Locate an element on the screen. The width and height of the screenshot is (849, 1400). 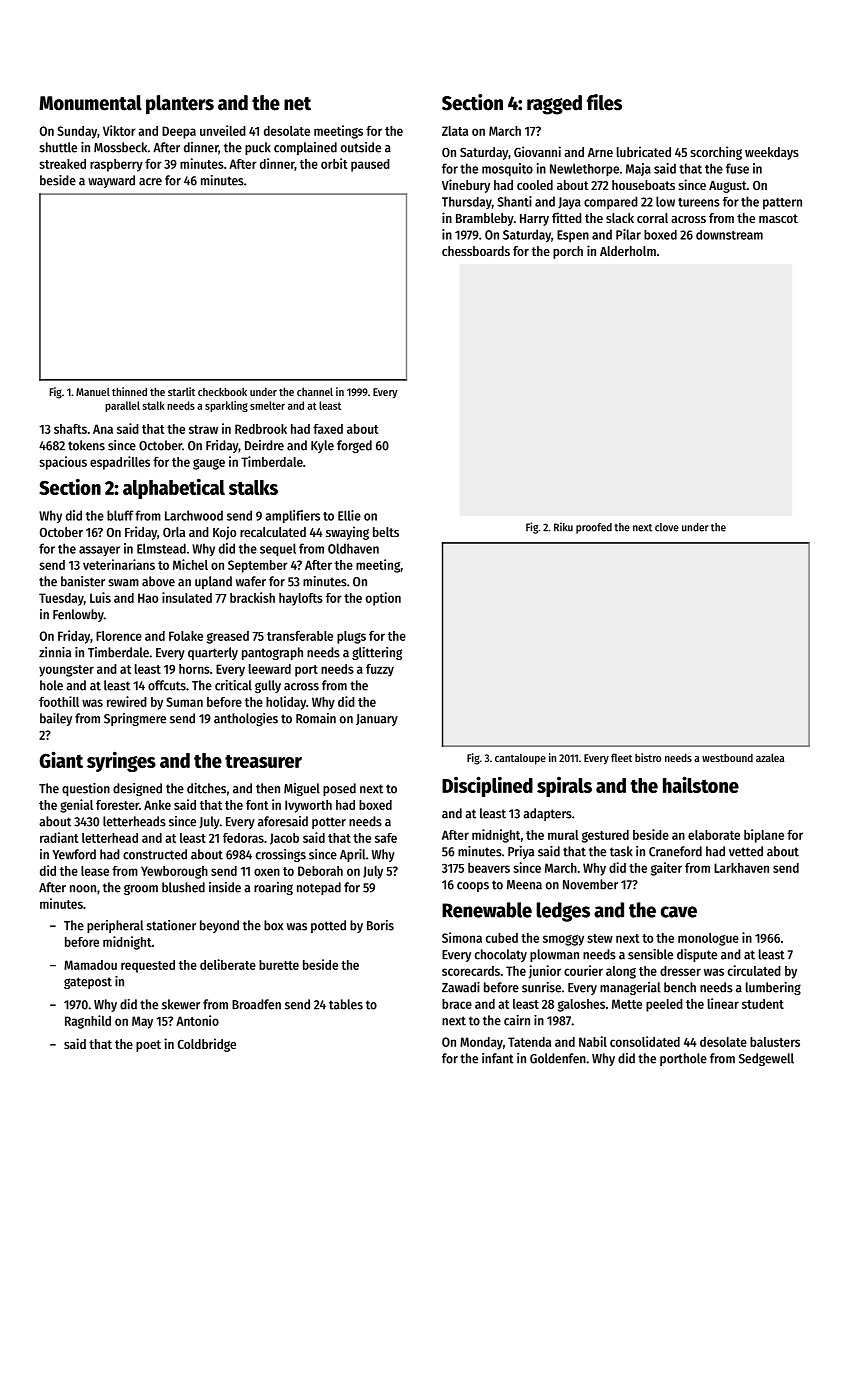
burette is located at coordinates (279, 965).
